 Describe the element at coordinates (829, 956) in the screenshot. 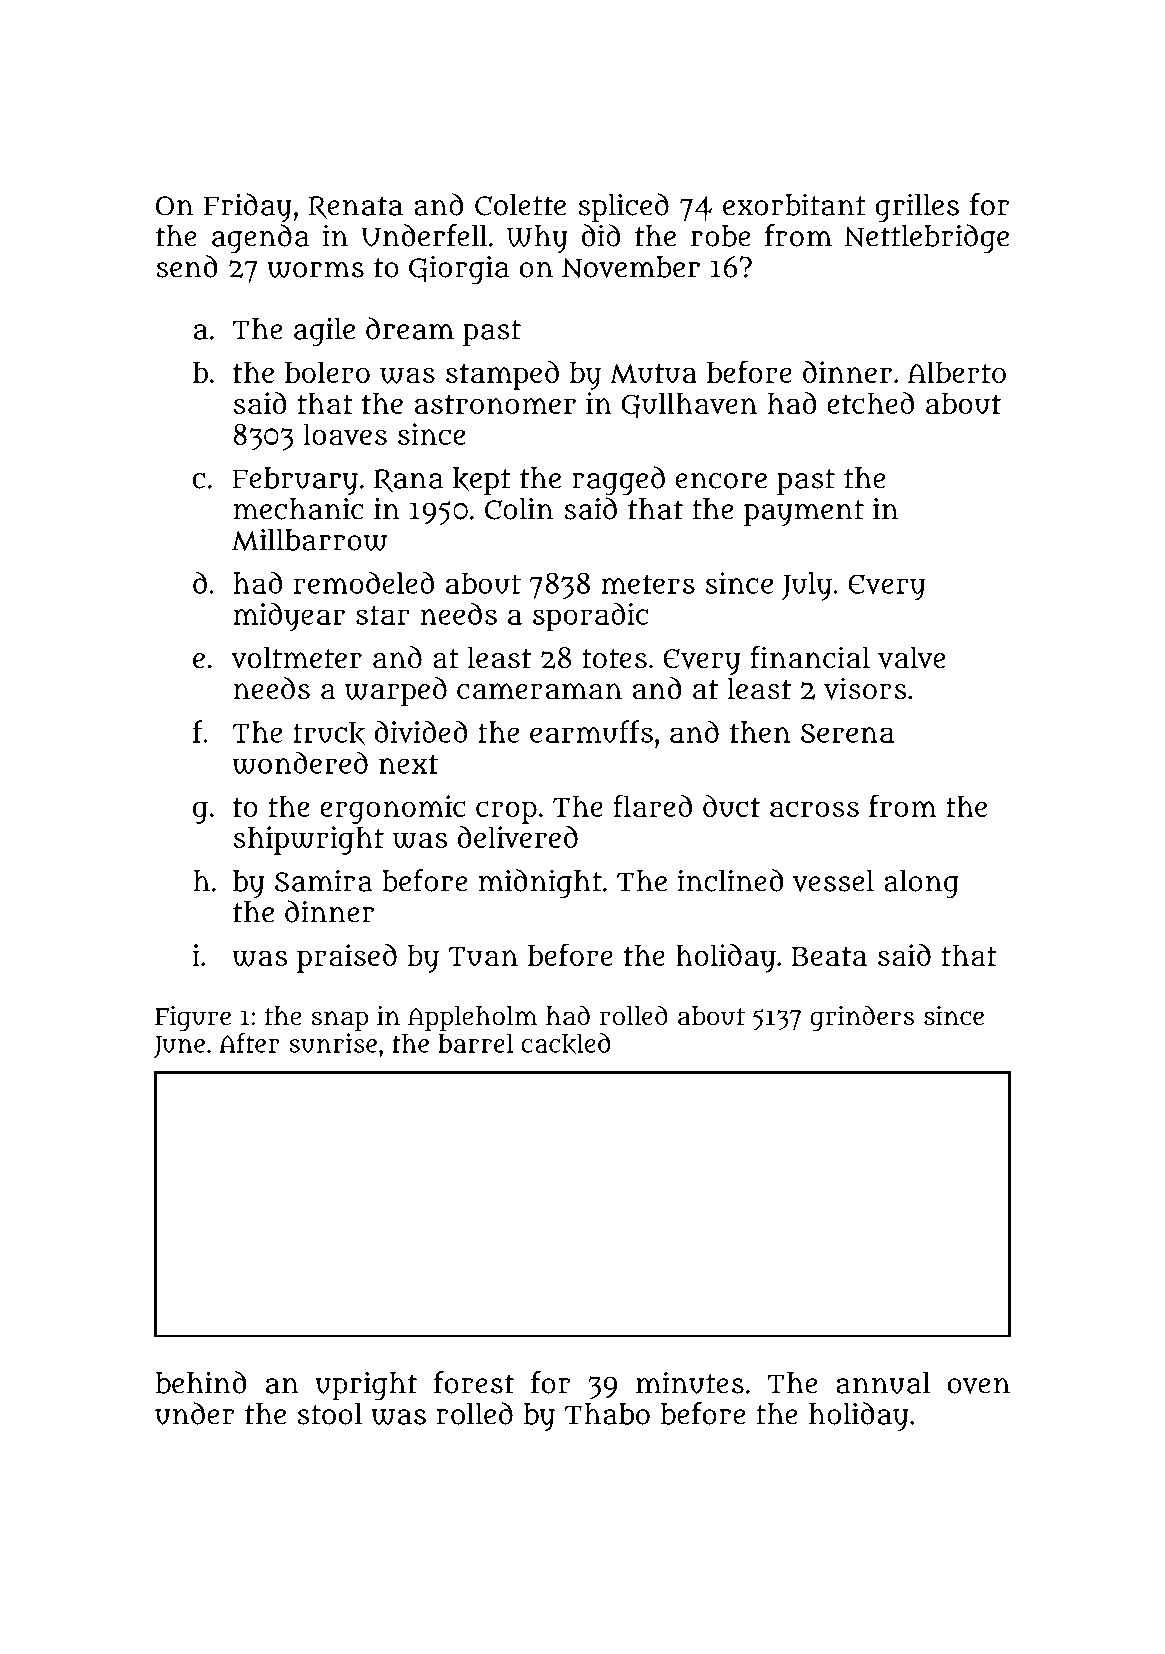

I see `Beata` at that location.
